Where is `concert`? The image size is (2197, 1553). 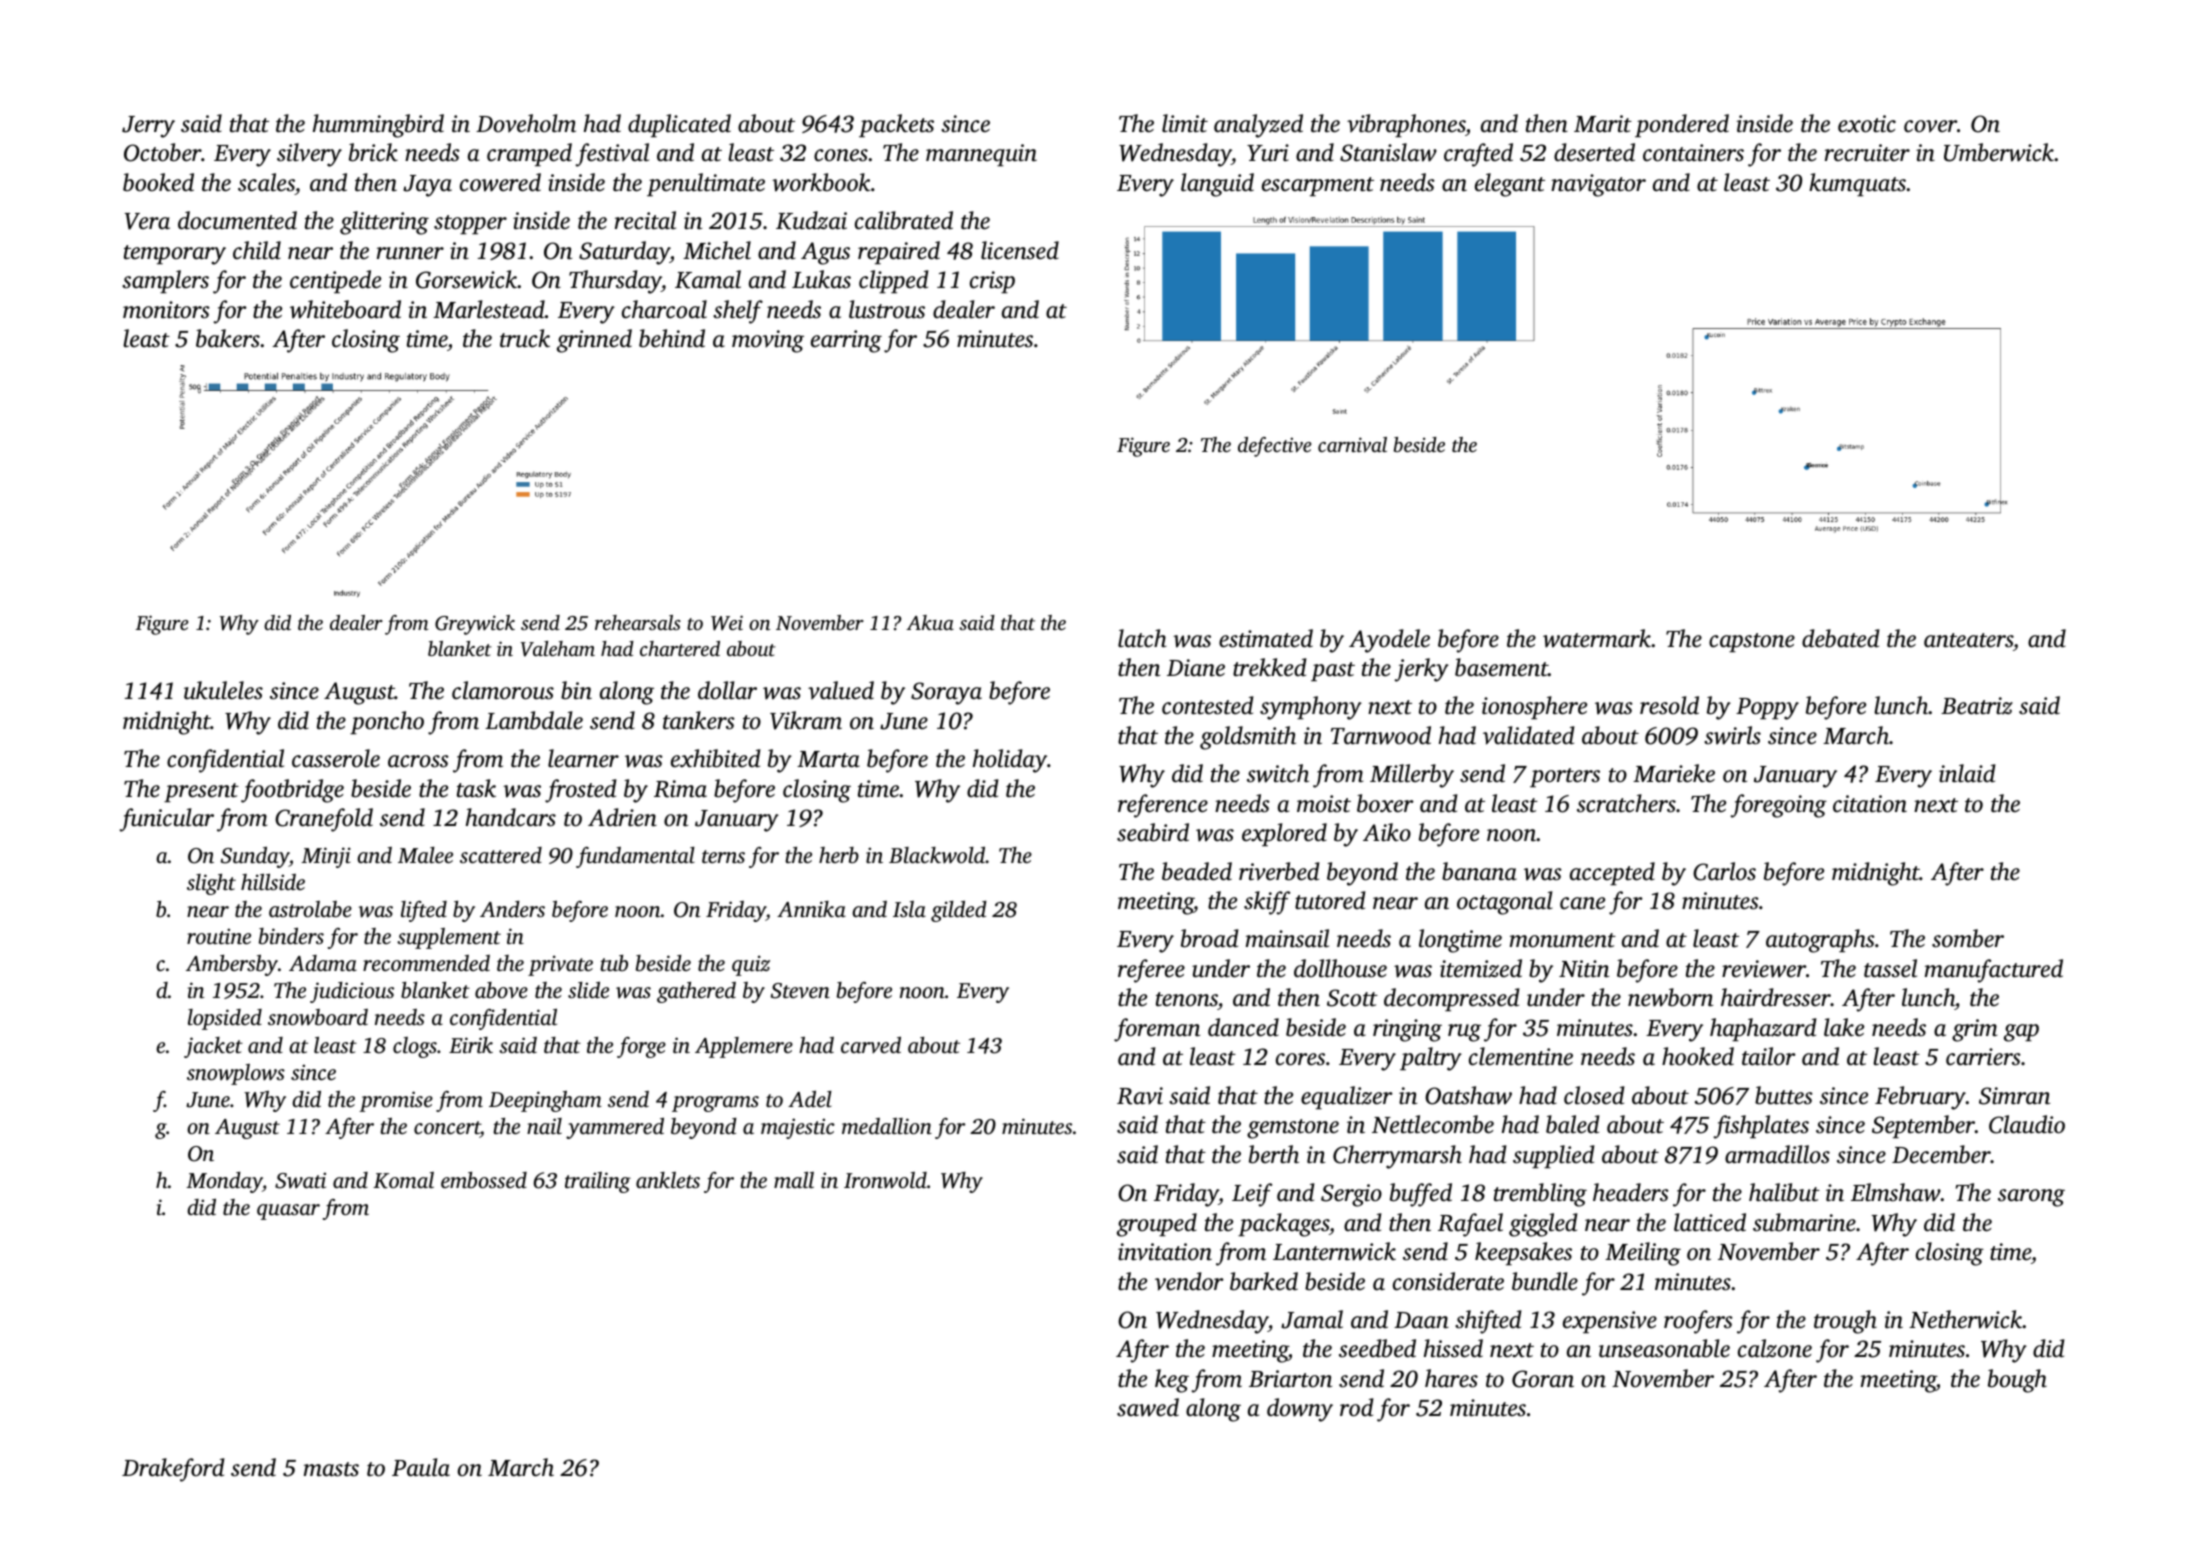
concert is located at coordinates (447, 1127).
